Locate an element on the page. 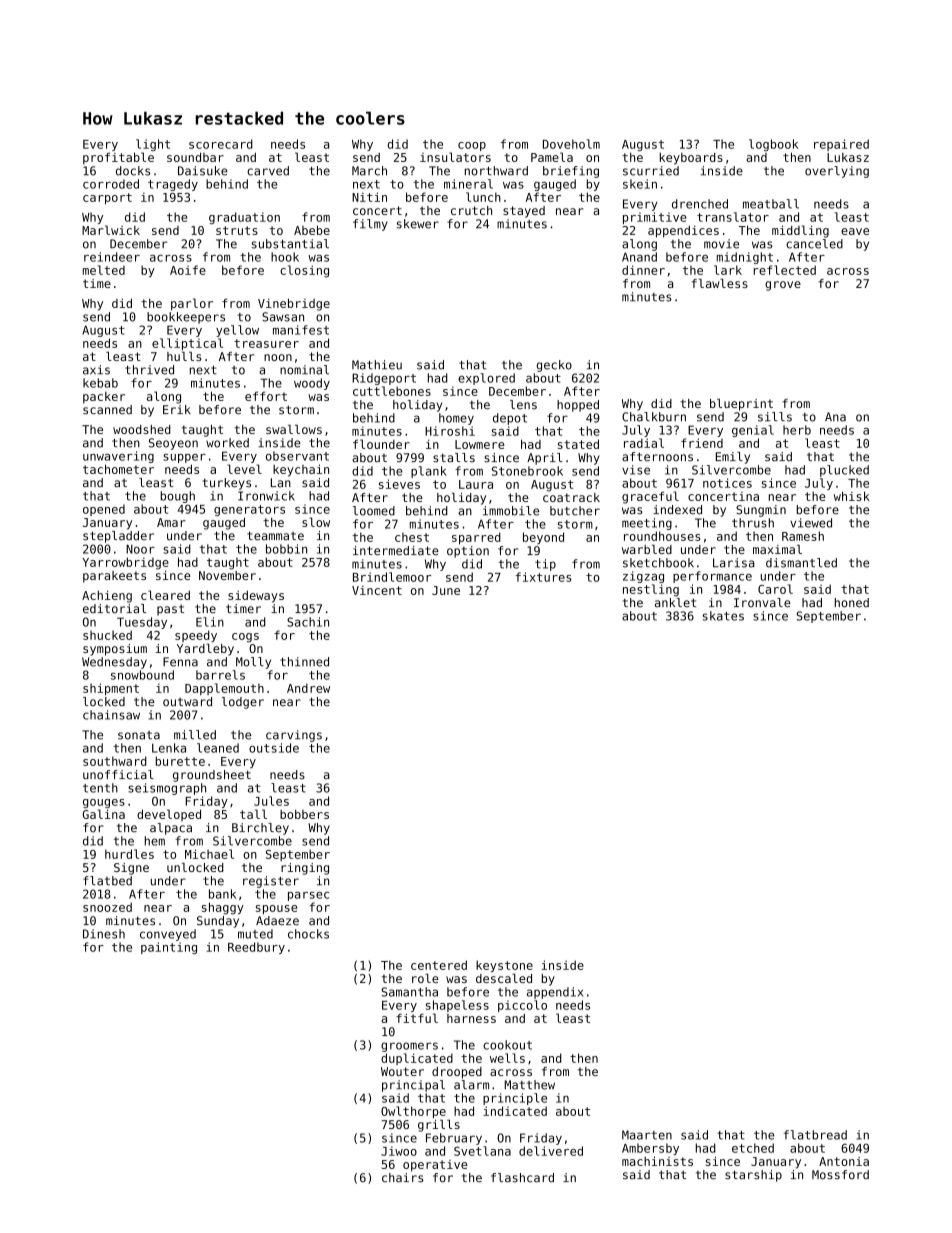 The width and height of the image is (952, 1233). anklet is located at coordinates (675, 603).
